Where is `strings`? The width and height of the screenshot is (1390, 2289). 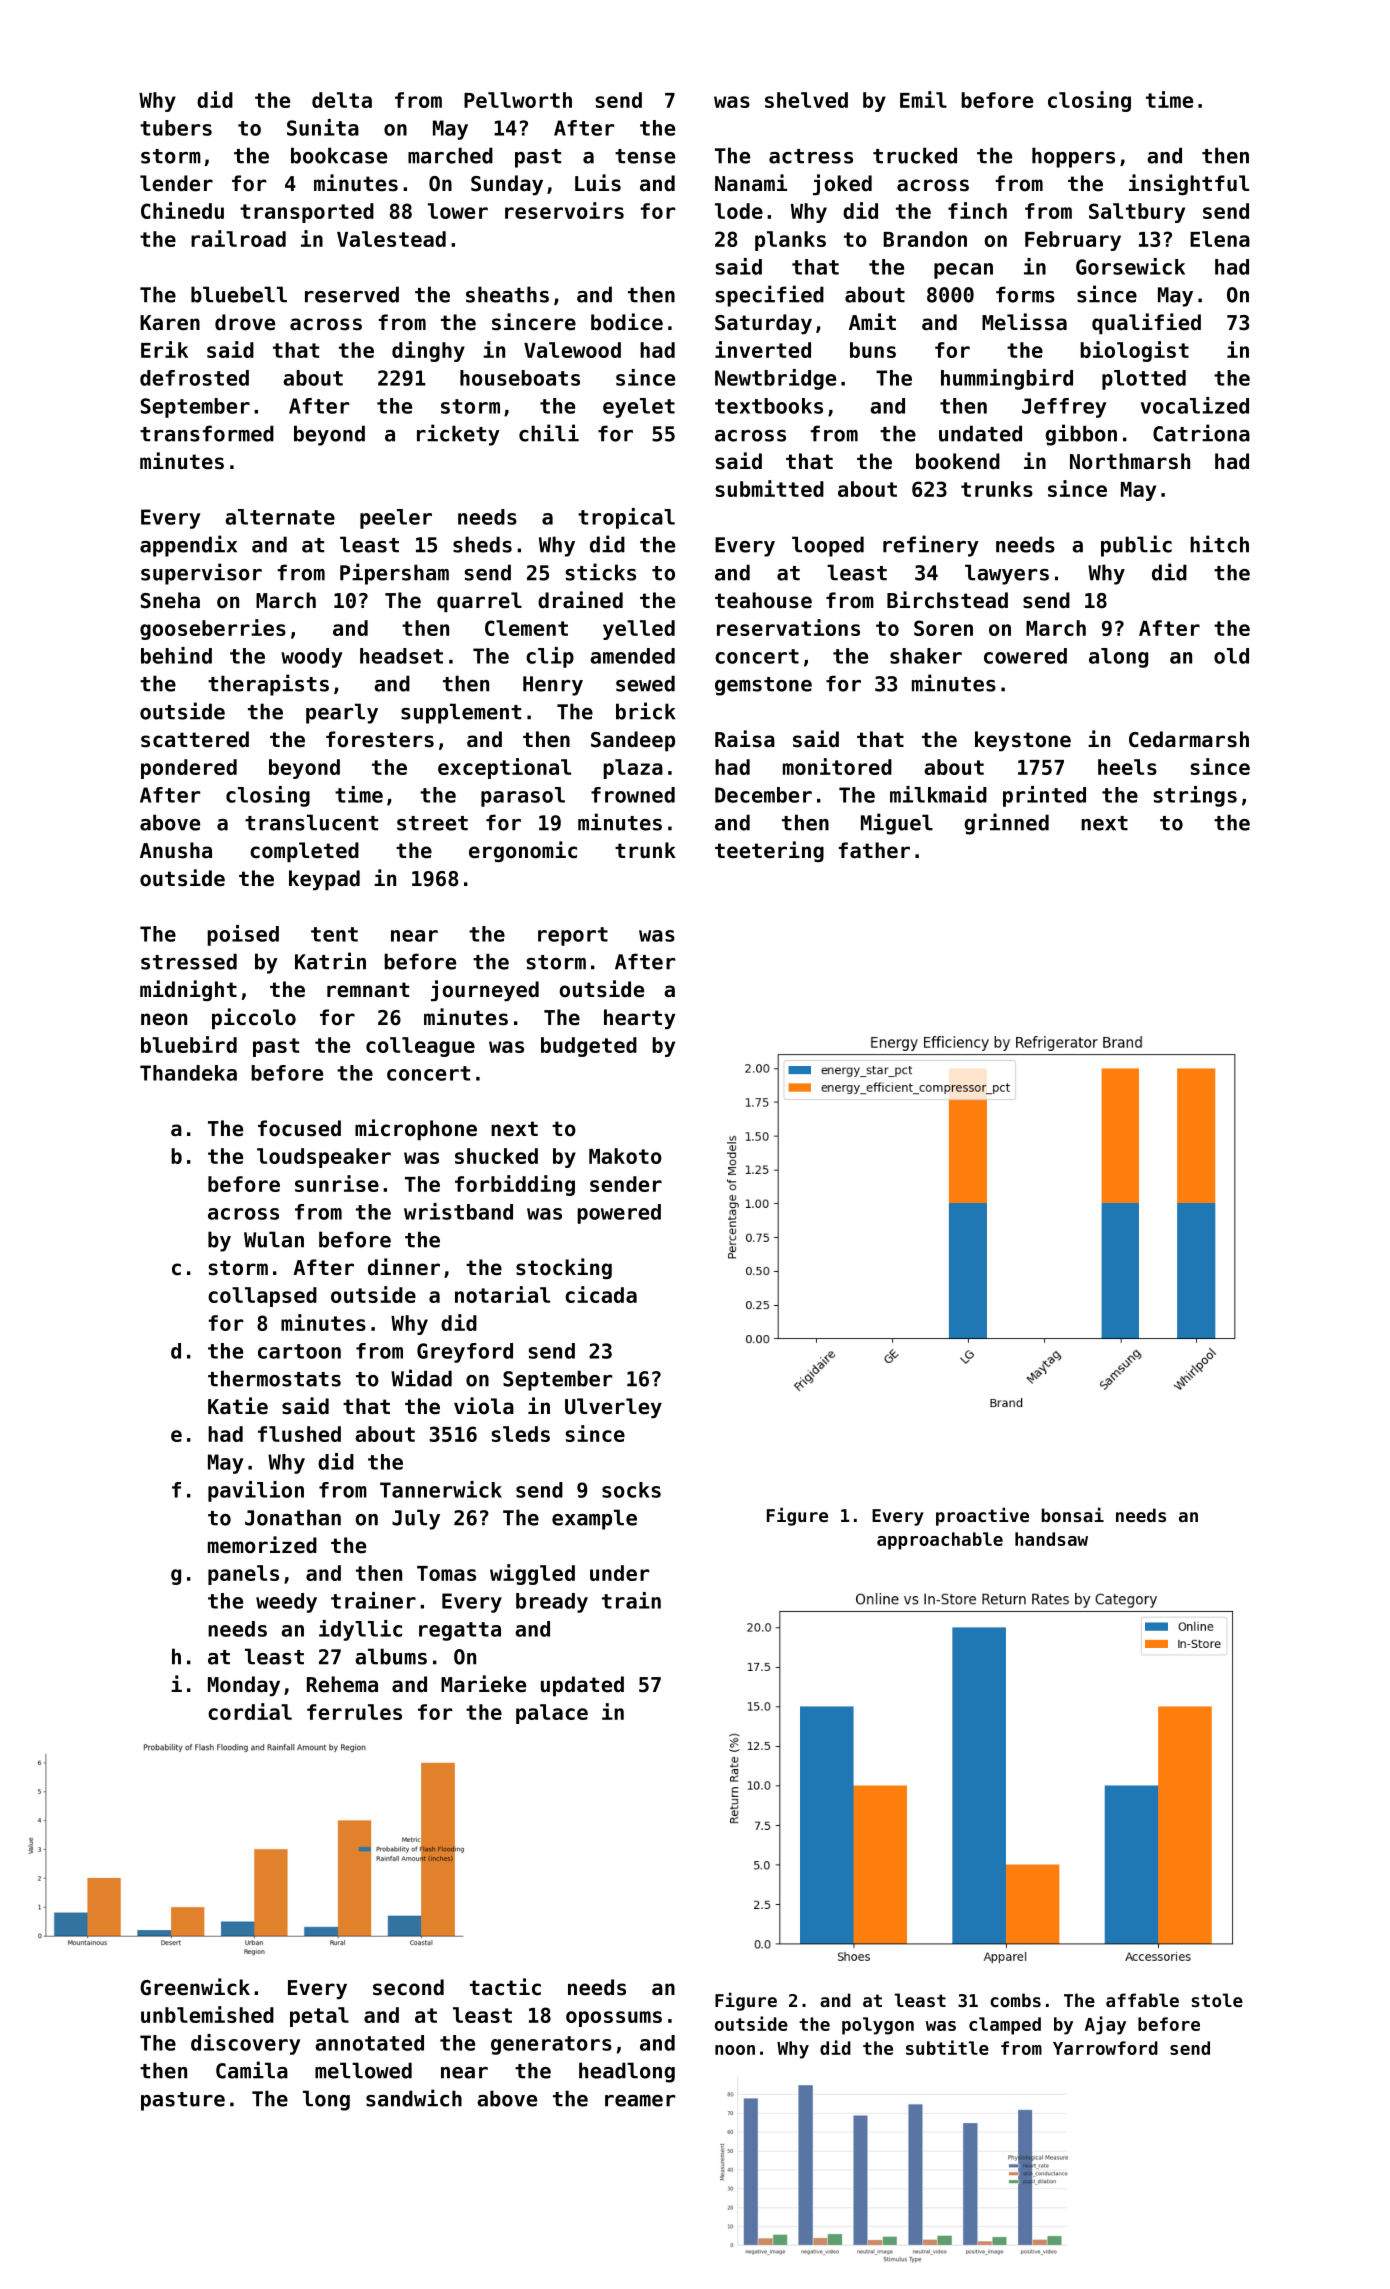
strings is located at coordinates (1195, 796).
